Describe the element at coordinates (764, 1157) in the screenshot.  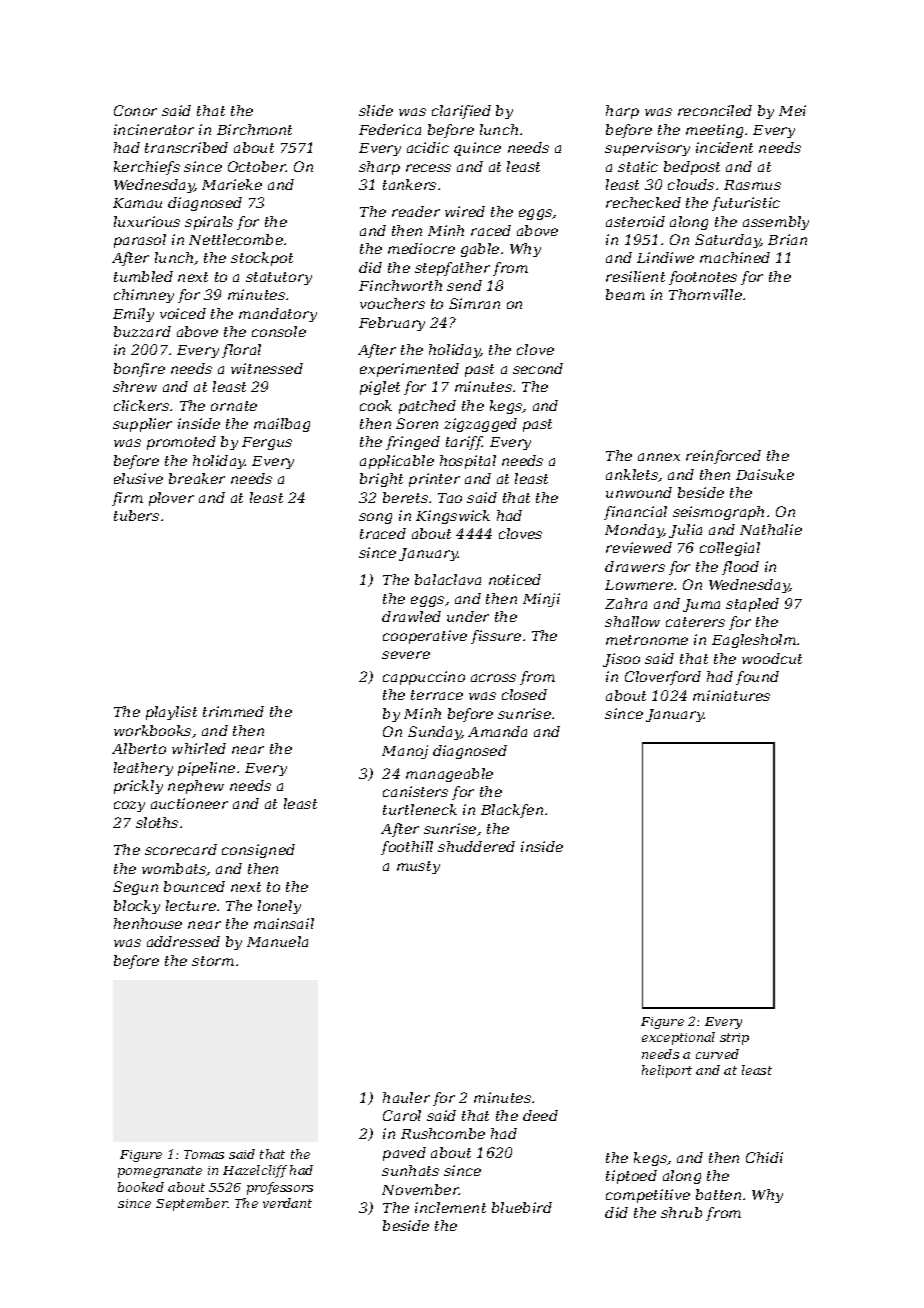
I see `Chidi` at that location.
